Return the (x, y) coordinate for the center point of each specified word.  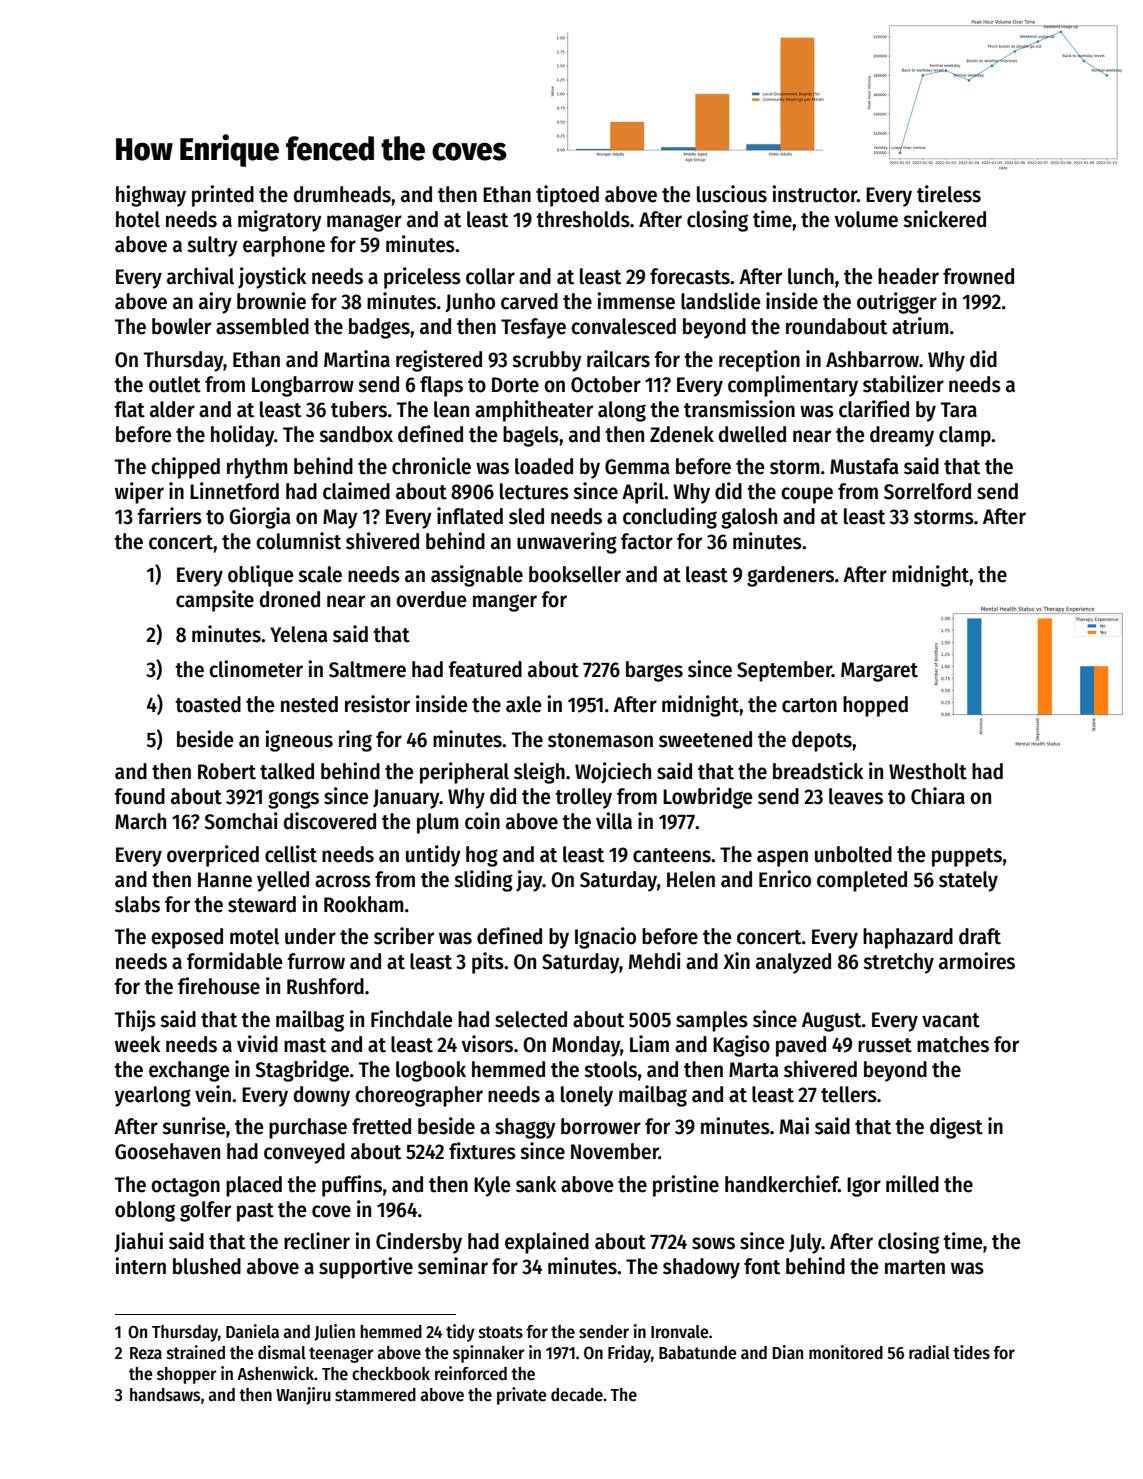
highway (151, 196)
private (521, 1396)
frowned (978, 276)
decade (577, 1395)
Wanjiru (303, 1396)
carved (529, 301)
